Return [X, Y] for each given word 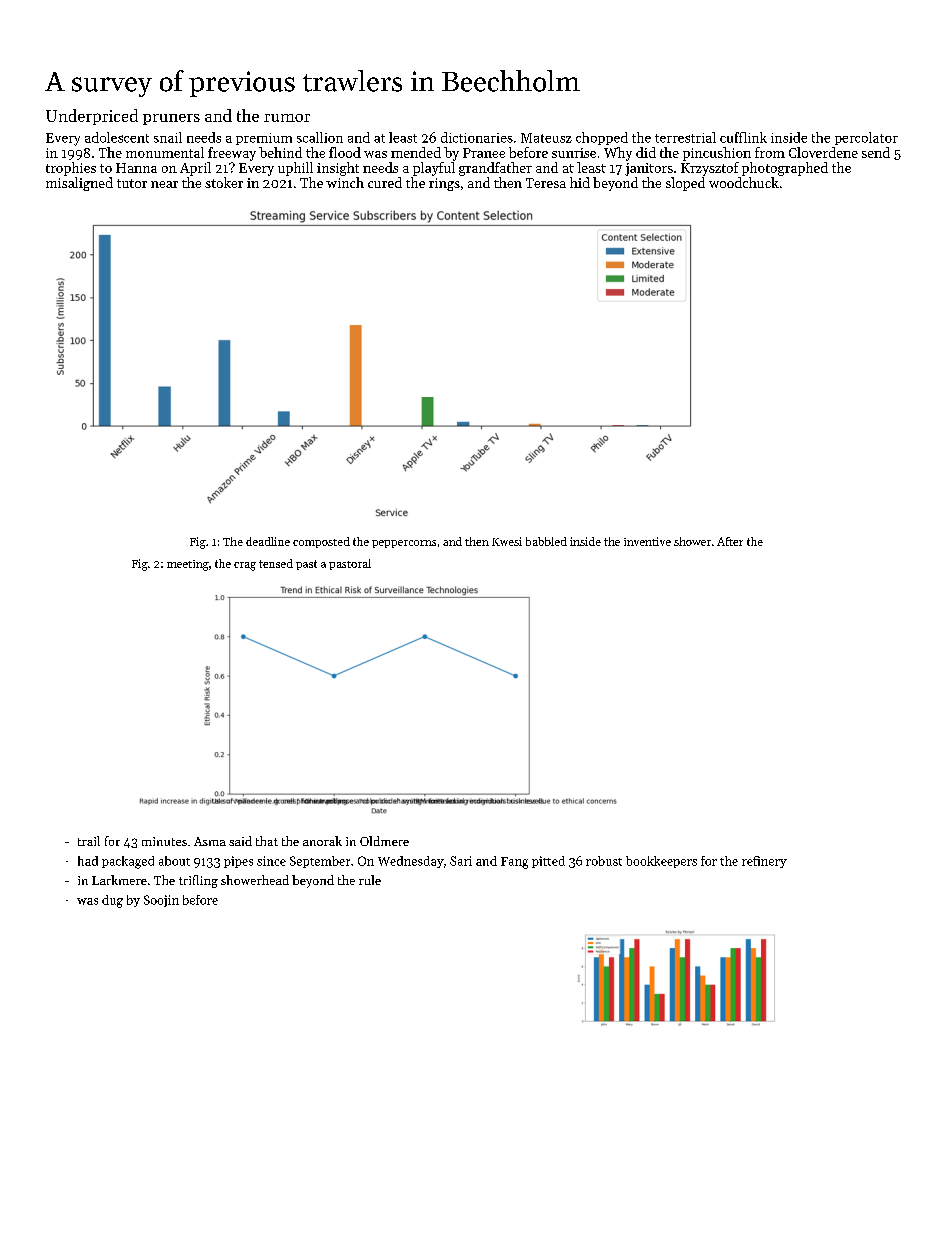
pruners [171, 119]
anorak [322, 841]
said [240, 841]
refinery [764, 862]
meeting [188, 565]
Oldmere [384, 841]
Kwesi [507, 541]
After [730, 541]
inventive [647, 541]
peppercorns [404, 544]
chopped [602, 138]
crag [245, 566]
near [164, 184]
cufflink [743, 137]
